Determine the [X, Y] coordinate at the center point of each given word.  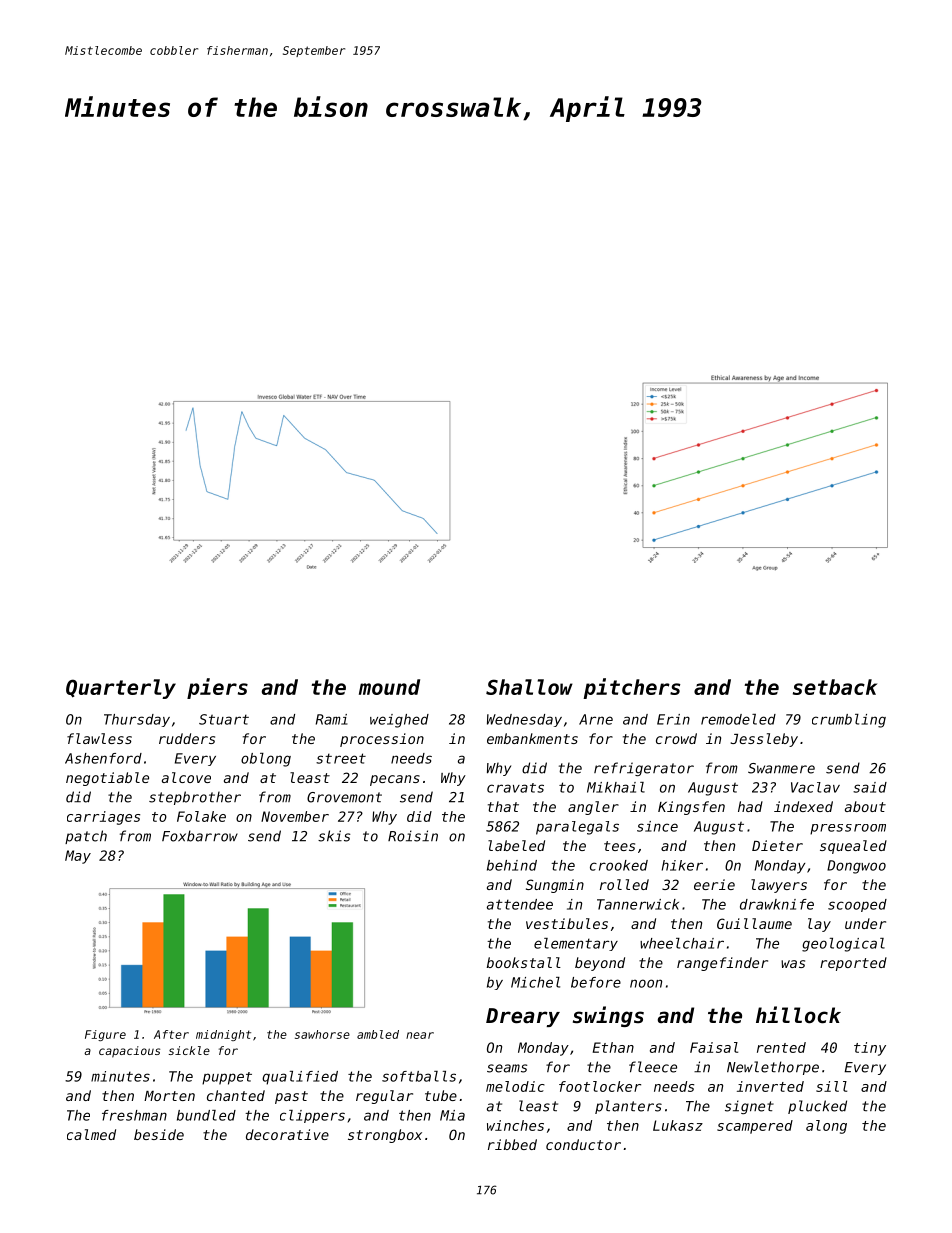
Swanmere [781, 768]
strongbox [385, 1136]
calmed [91, 1134]
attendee [520, 904]
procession [382, 740]
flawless [99, 738]
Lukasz [678, 1125]
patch [86, 837]
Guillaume [754, 923]
